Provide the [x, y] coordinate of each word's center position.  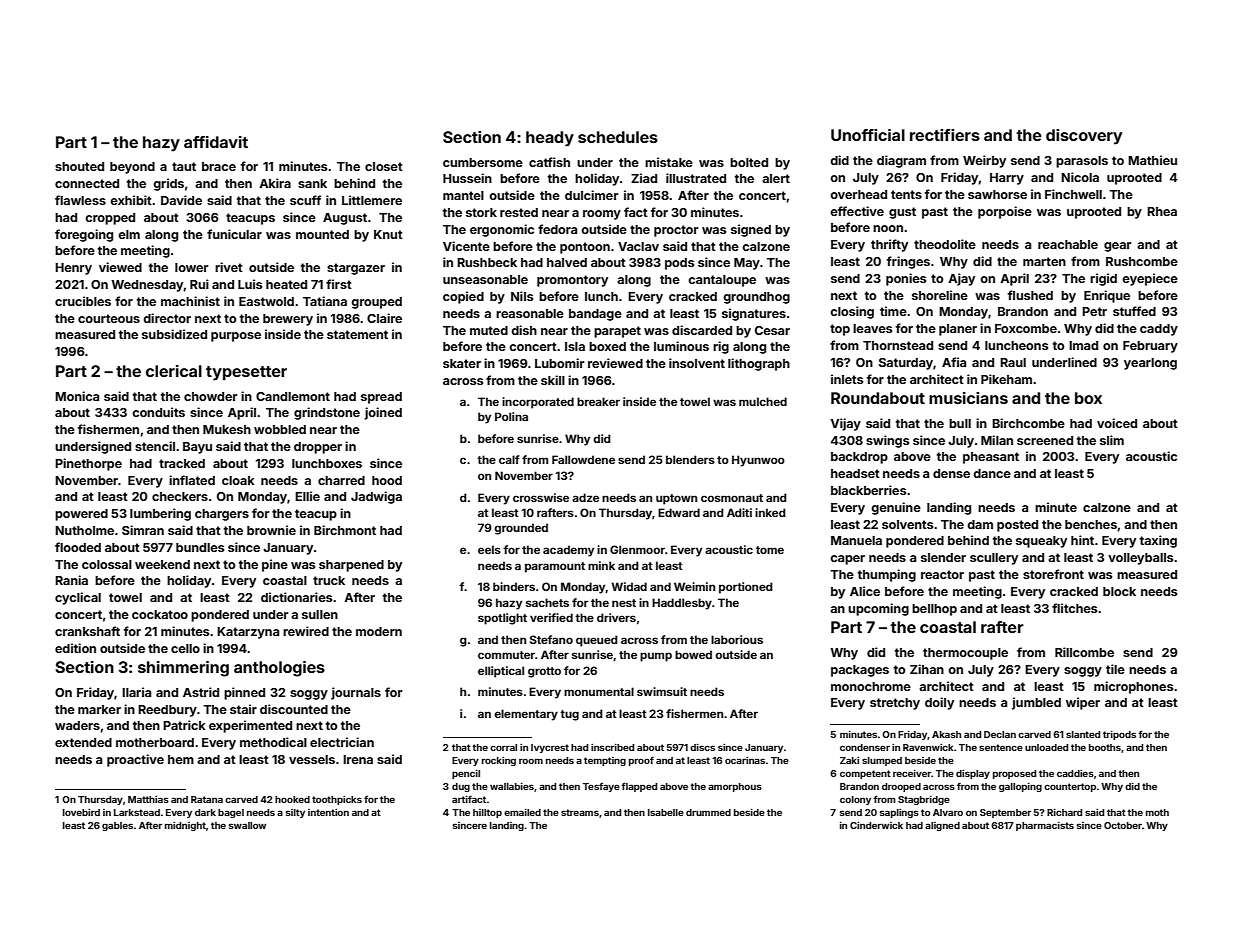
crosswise [541, 497]
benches [1091, 524]
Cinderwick [876, 825]
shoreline [940, 295]
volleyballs [1140, 559]
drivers [616, 617]
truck [329, 580]
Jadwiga [376, 497]
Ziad [644, 178]
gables [117, 826]
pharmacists [1045, 826]
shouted [79, 166]
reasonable [530, 313]
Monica [77, 396]
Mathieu [1152, 160]
